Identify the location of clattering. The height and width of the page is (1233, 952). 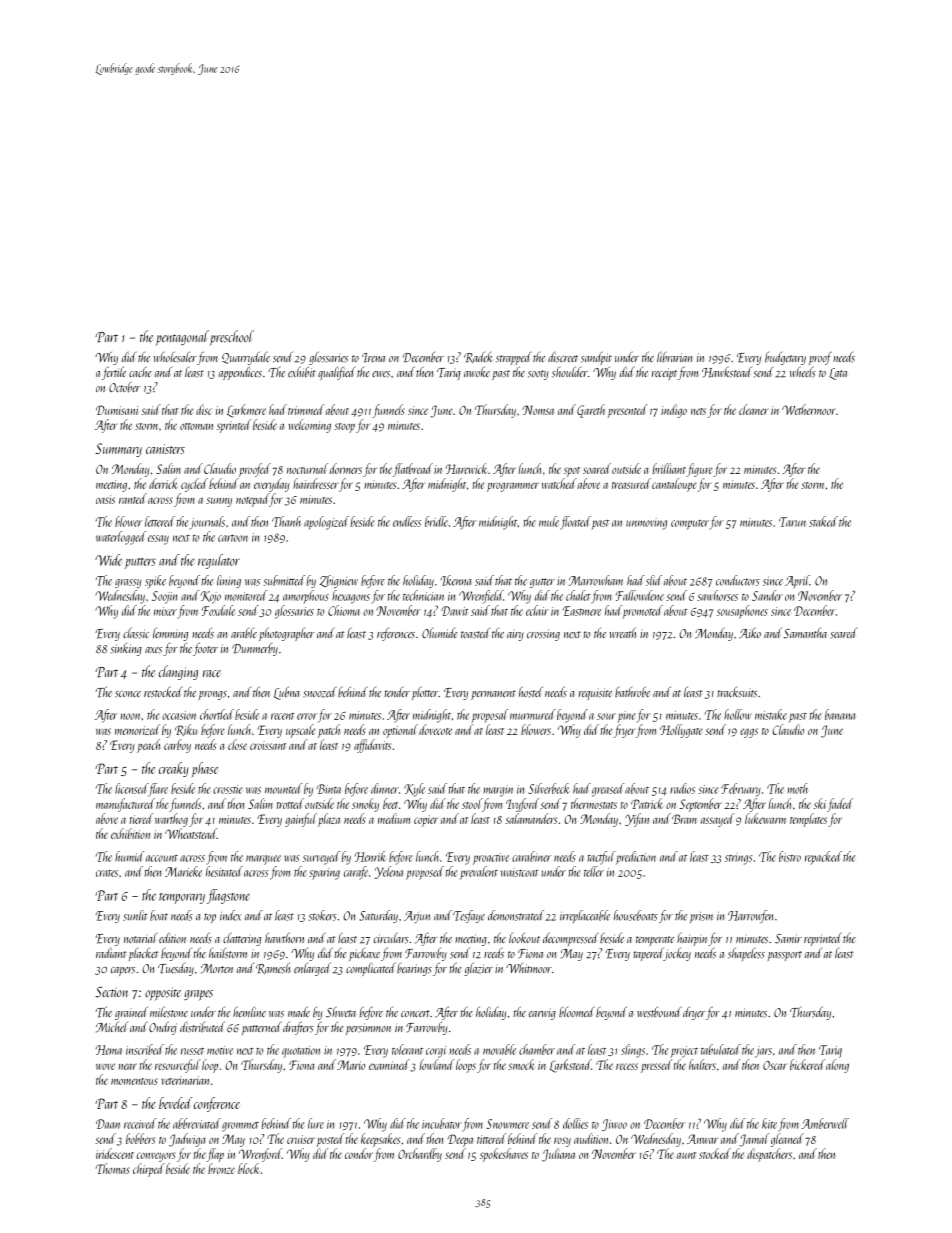
(242, 939).
